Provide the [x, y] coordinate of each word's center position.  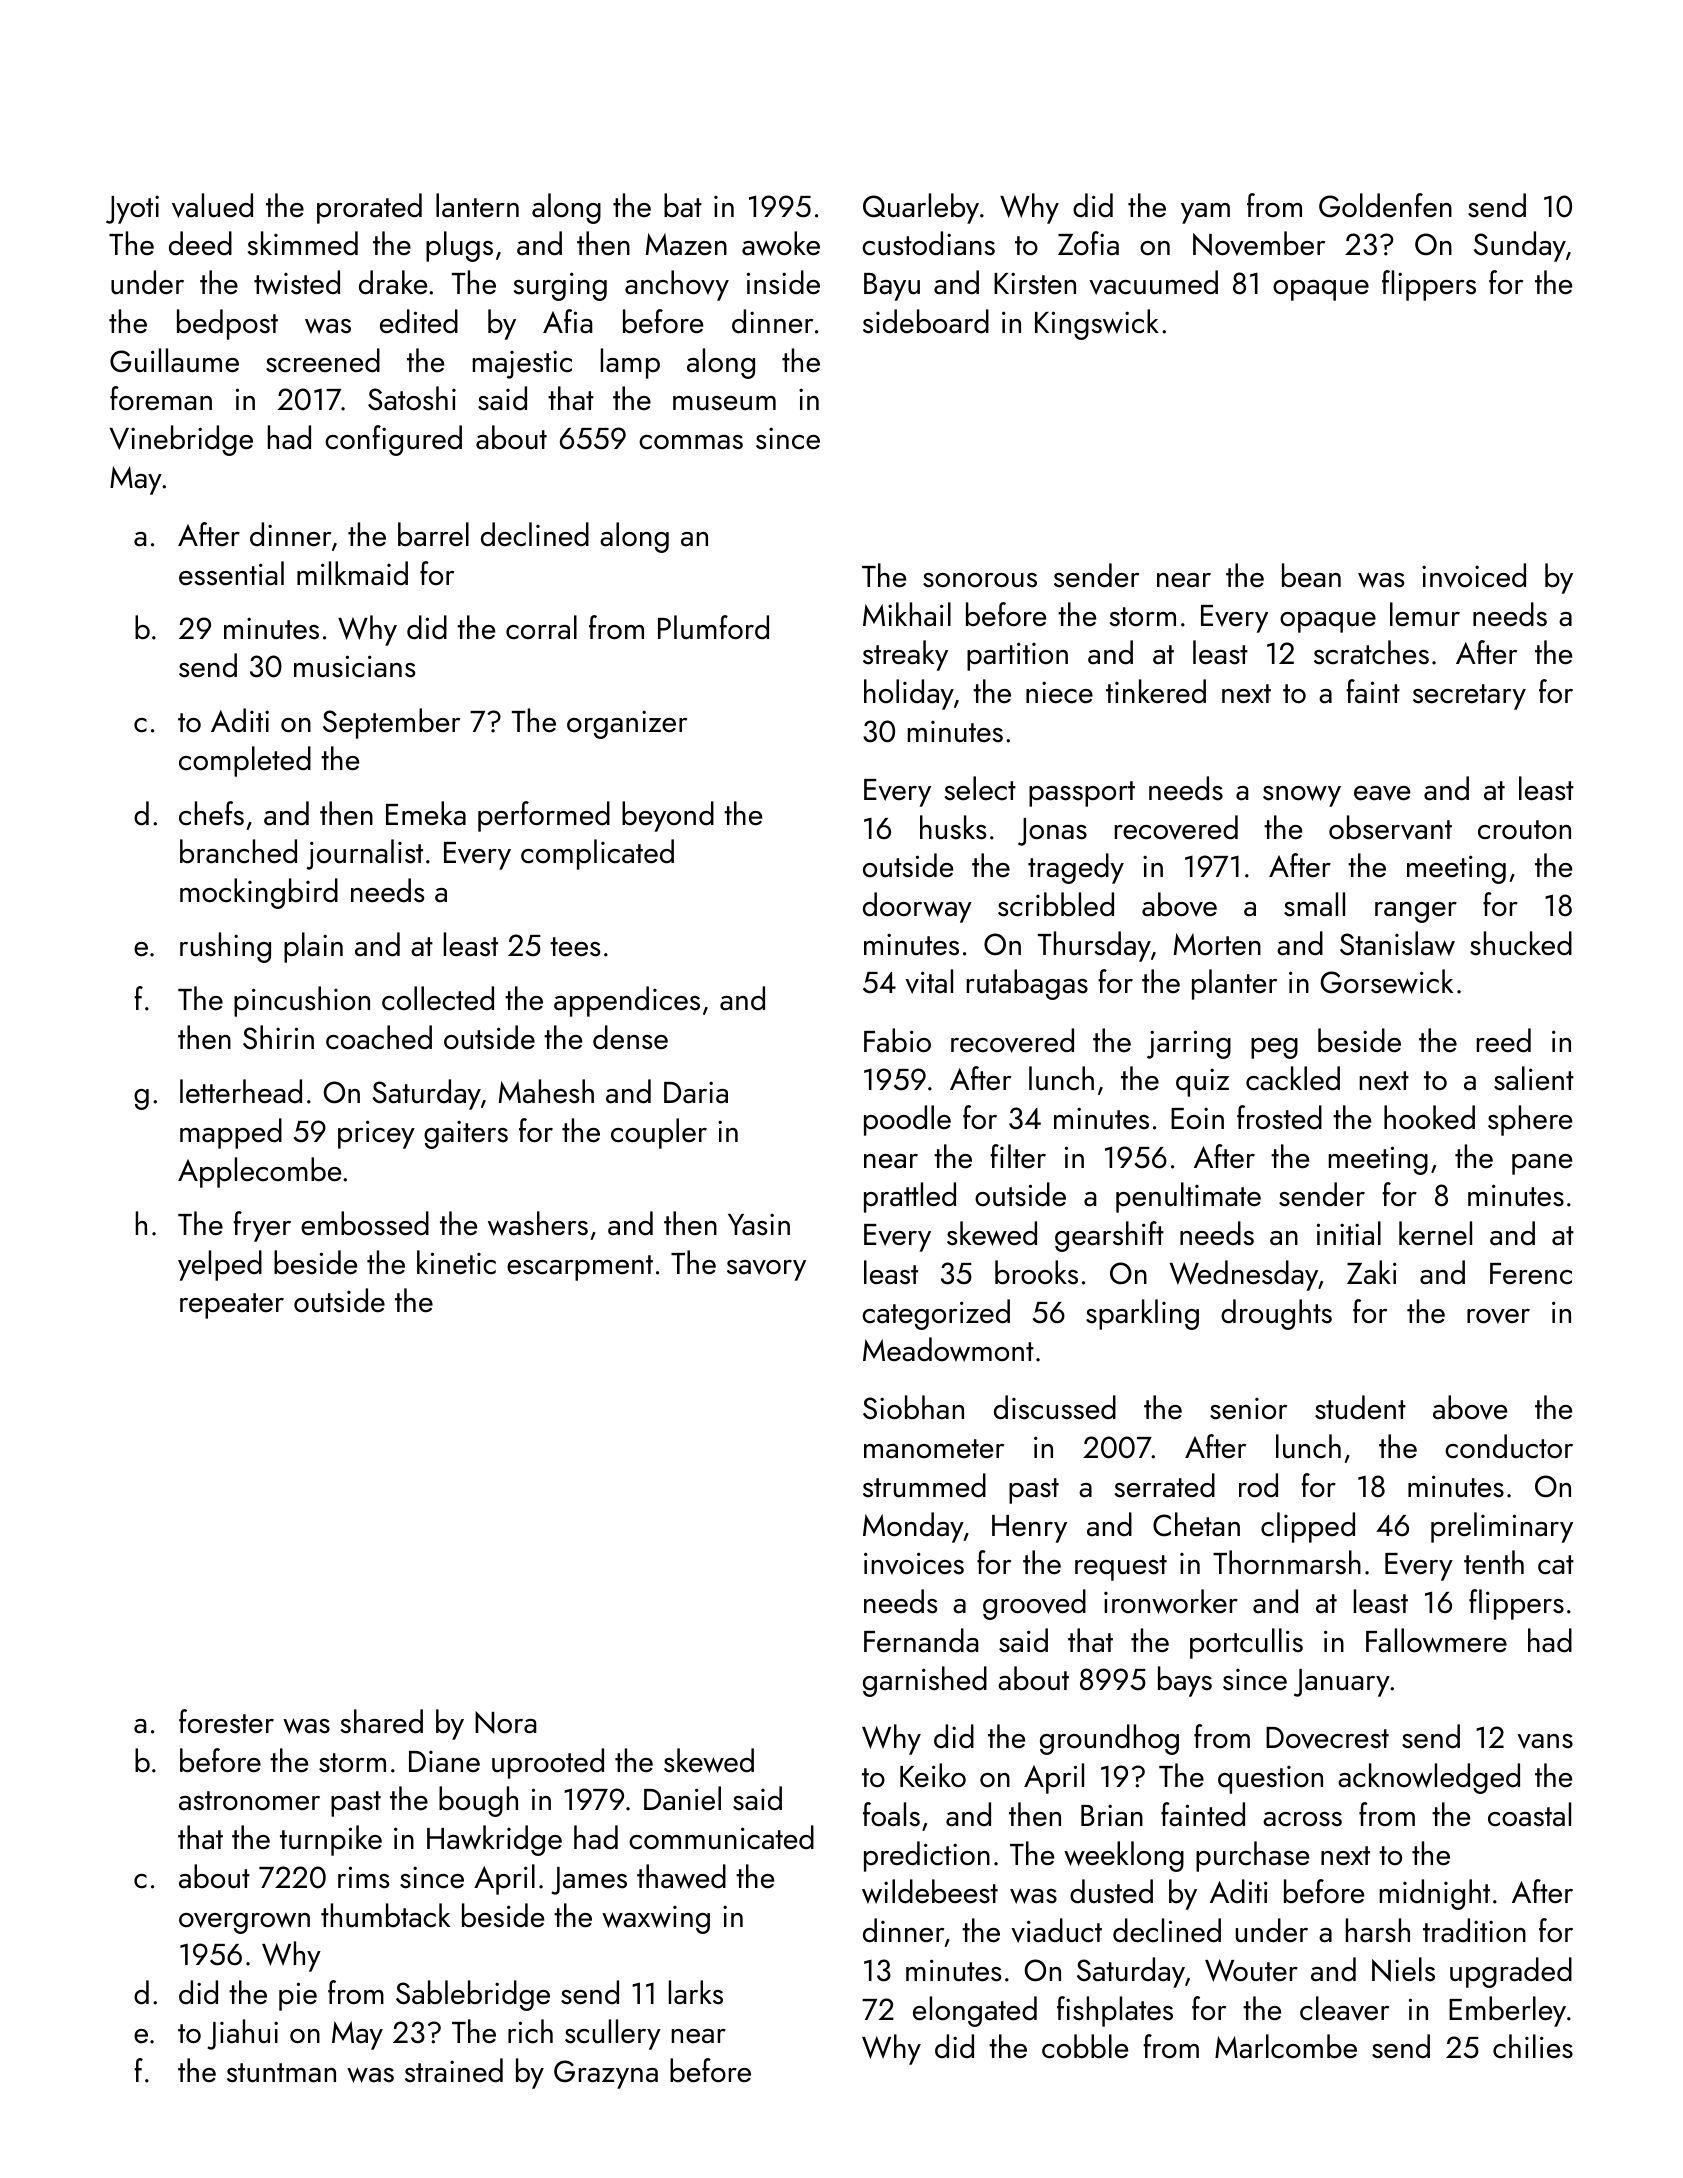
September [391, 723]
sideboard [926, 321]
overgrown [244, 1923]
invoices [914, 1563]
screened [323, 360]
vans [1545, 1741]
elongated [975, 2011]
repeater [232, 1306]
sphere [1530, 1120]
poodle [907, 1120]
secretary [1469, 697]
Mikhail [907, 614]
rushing [225, 947]
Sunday [1520, 246]
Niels [1403, 1969]
